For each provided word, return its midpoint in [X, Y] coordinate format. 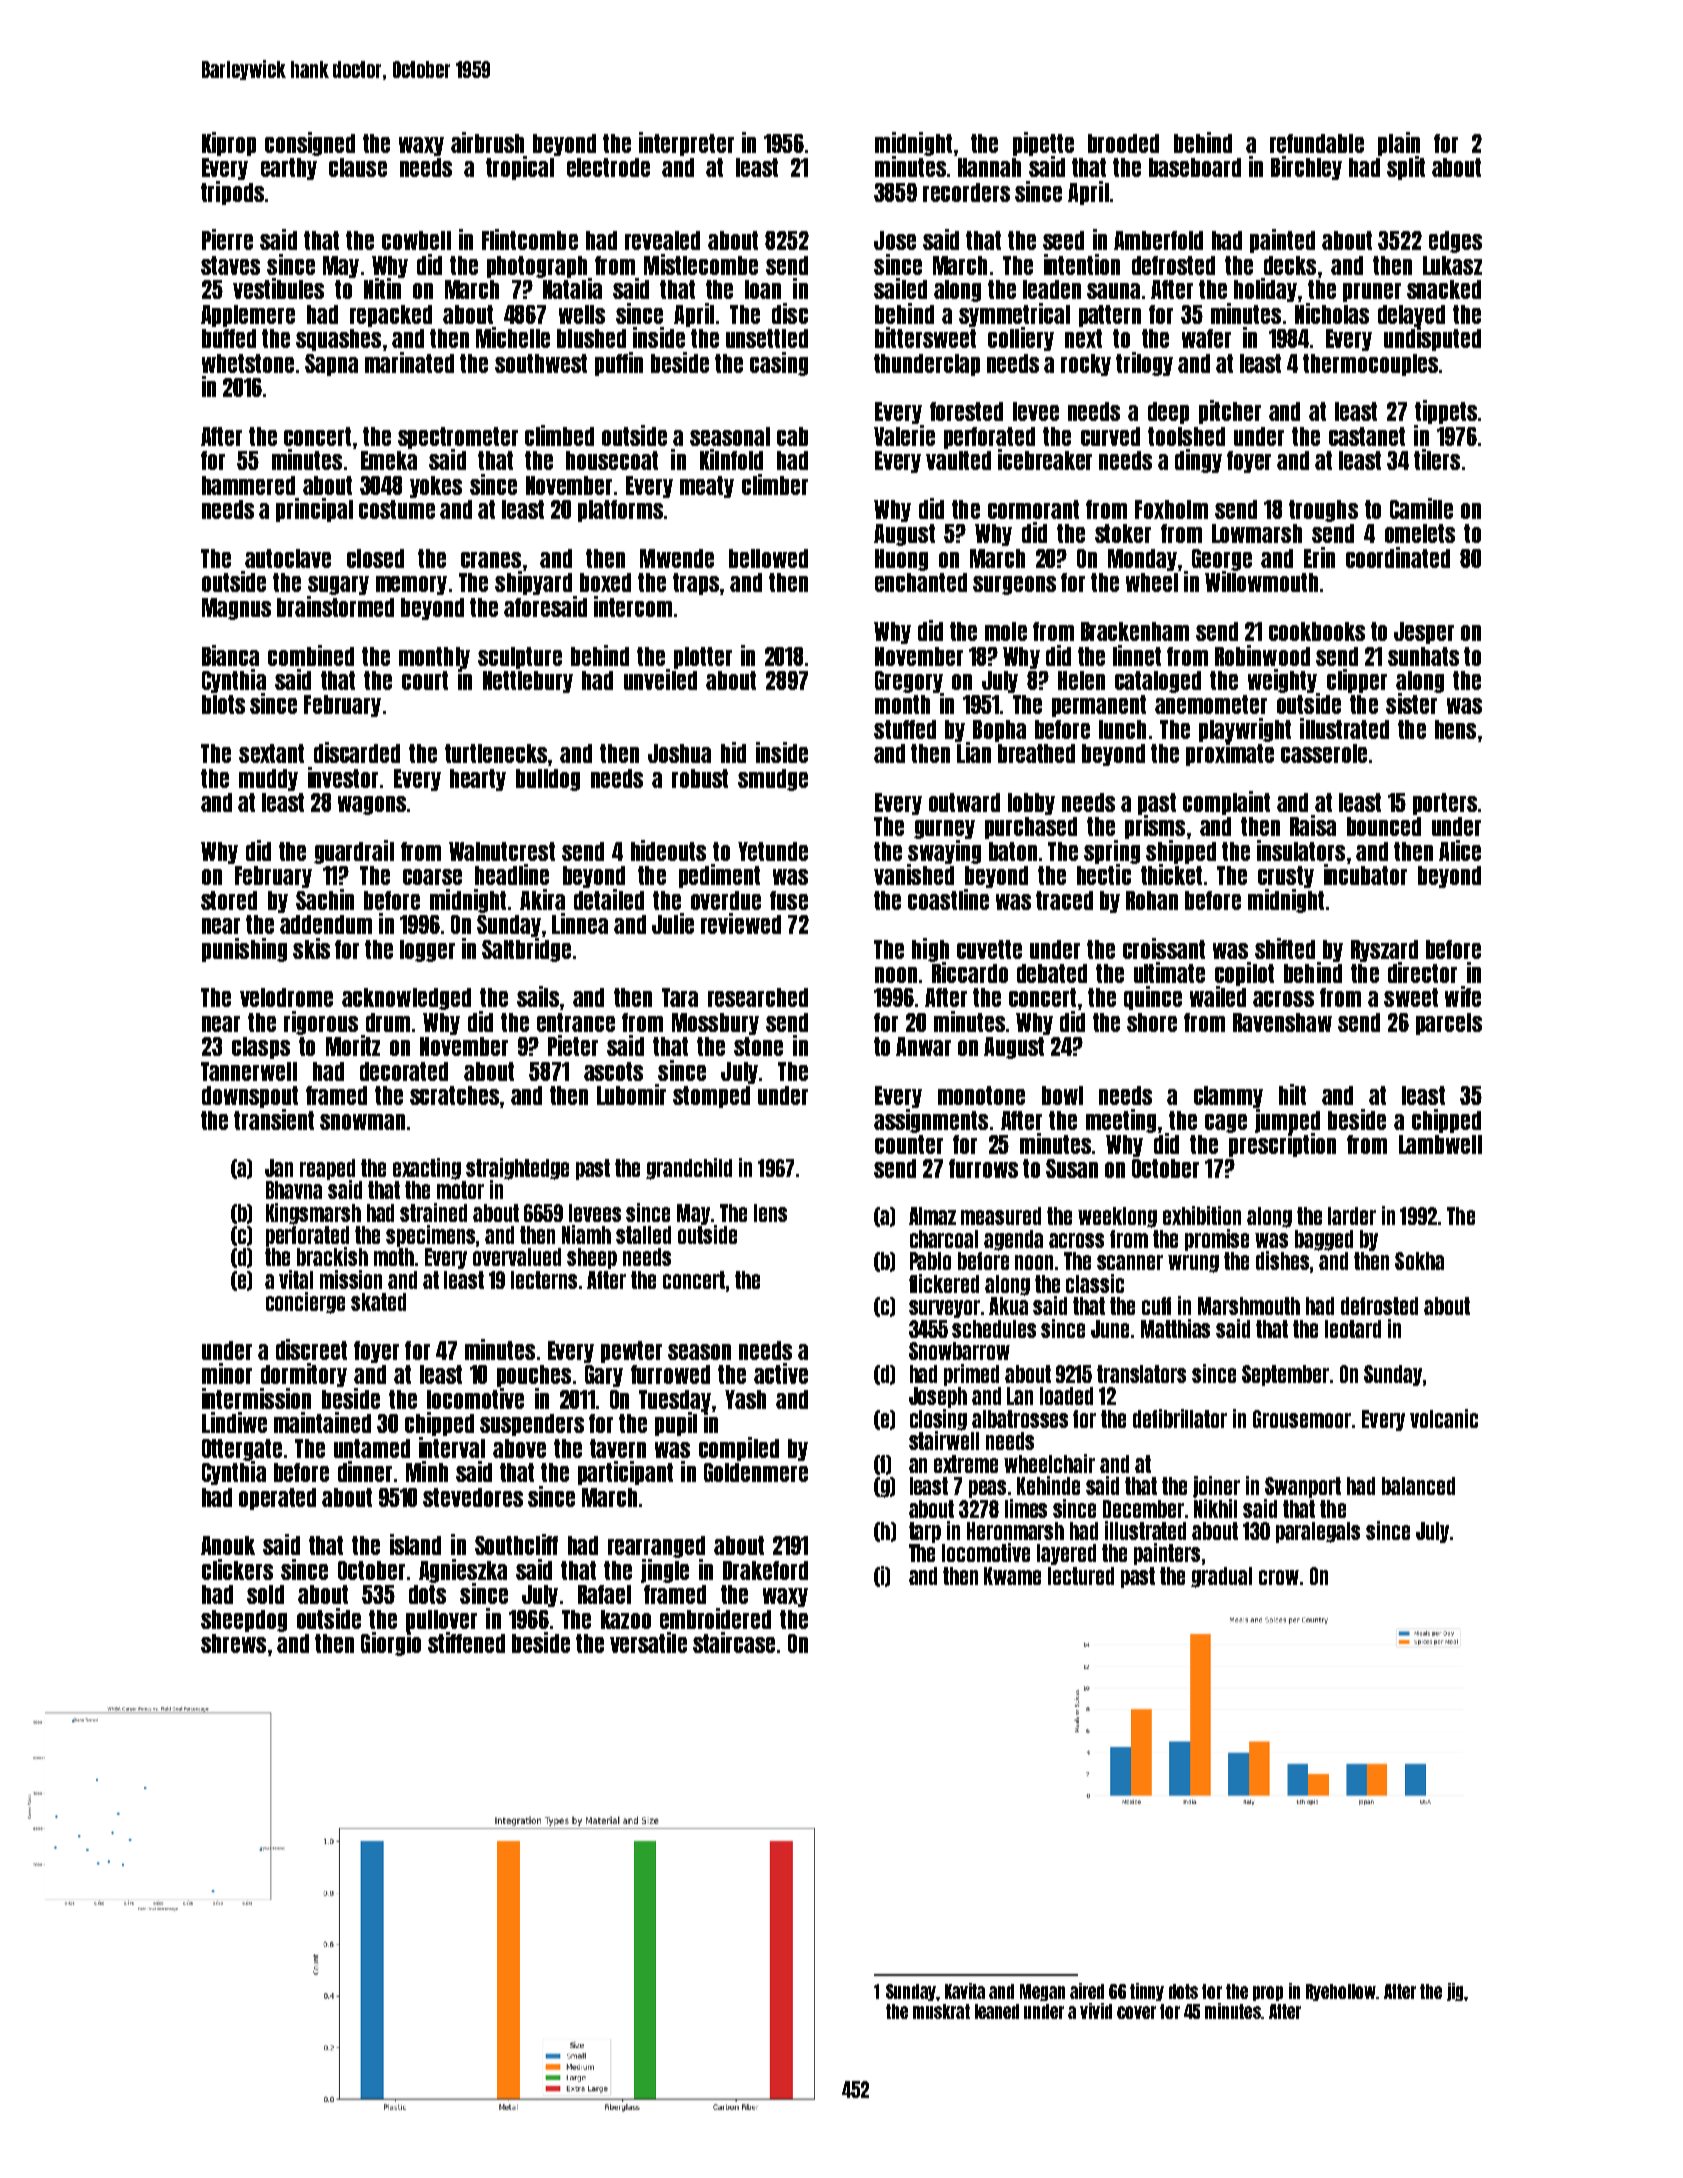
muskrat [941, 2011]
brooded [1123, 143]
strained [433, 1212]
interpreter [686, 144]
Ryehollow [1341, 1992]
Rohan [1152, 900]
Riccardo [970, 972]
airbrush [487, 142]
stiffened [466, 1642]
